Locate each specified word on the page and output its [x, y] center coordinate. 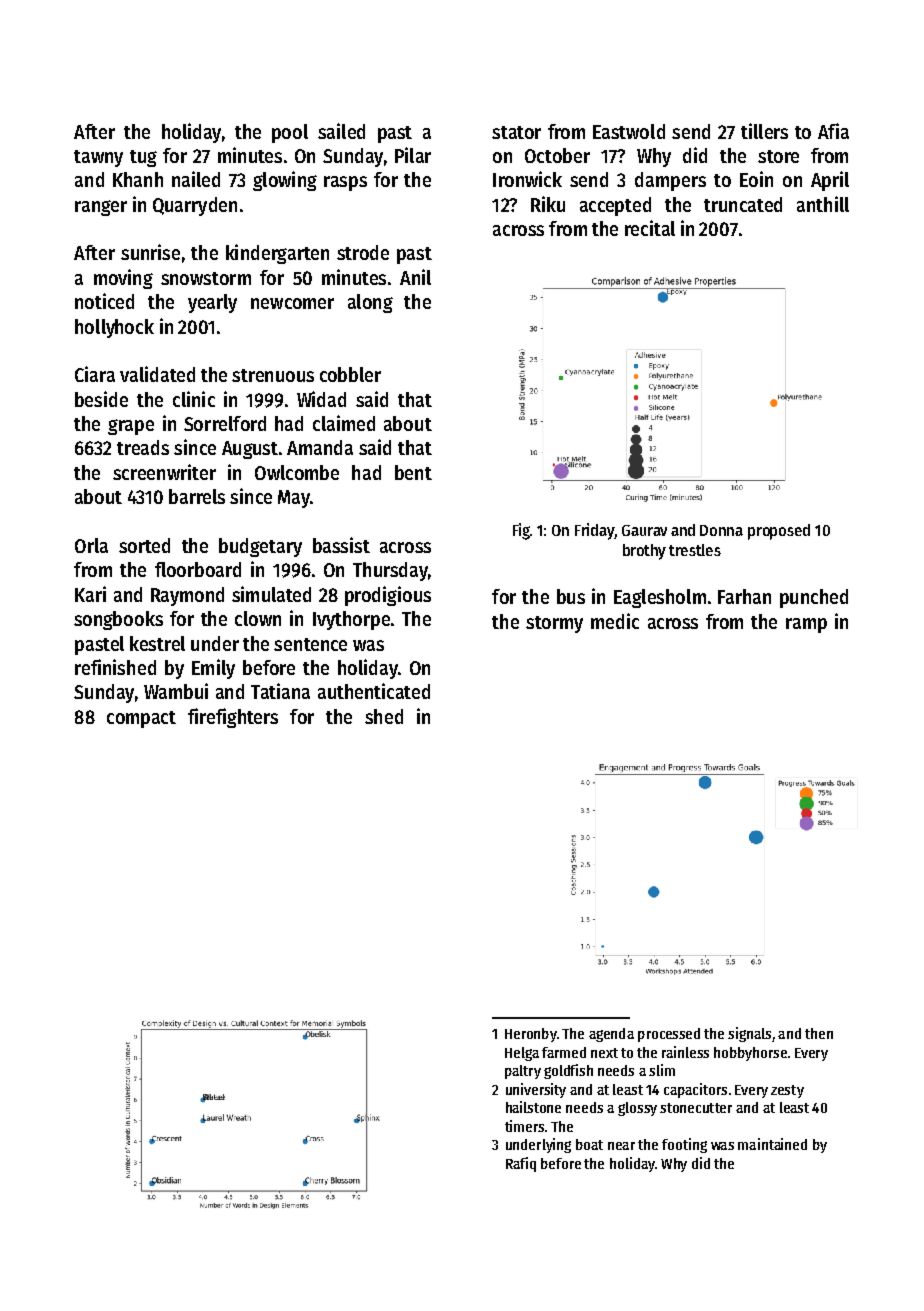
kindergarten [277, 254]
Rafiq [521, 1164]
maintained [772, 1144]
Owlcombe [297, 472]
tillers [764, 131]
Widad [321, 399]
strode [363, 252]
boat [589, 1144]
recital [650, 228]
